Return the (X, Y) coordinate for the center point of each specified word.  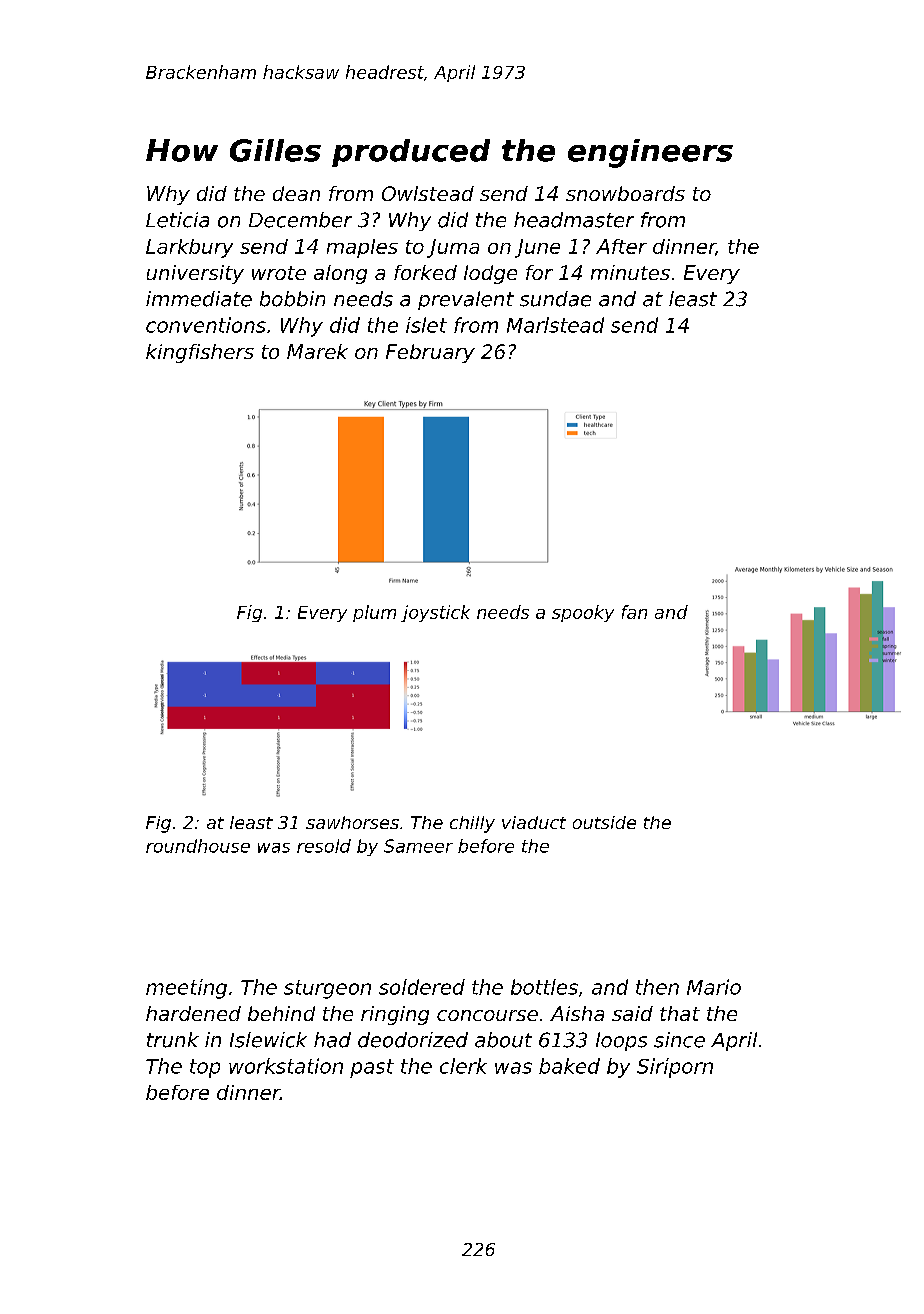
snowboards (625, 193)
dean (296, 193)
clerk (463, 1066)
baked (569, 1066)
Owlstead (428, 193)
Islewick (268, 1040)
